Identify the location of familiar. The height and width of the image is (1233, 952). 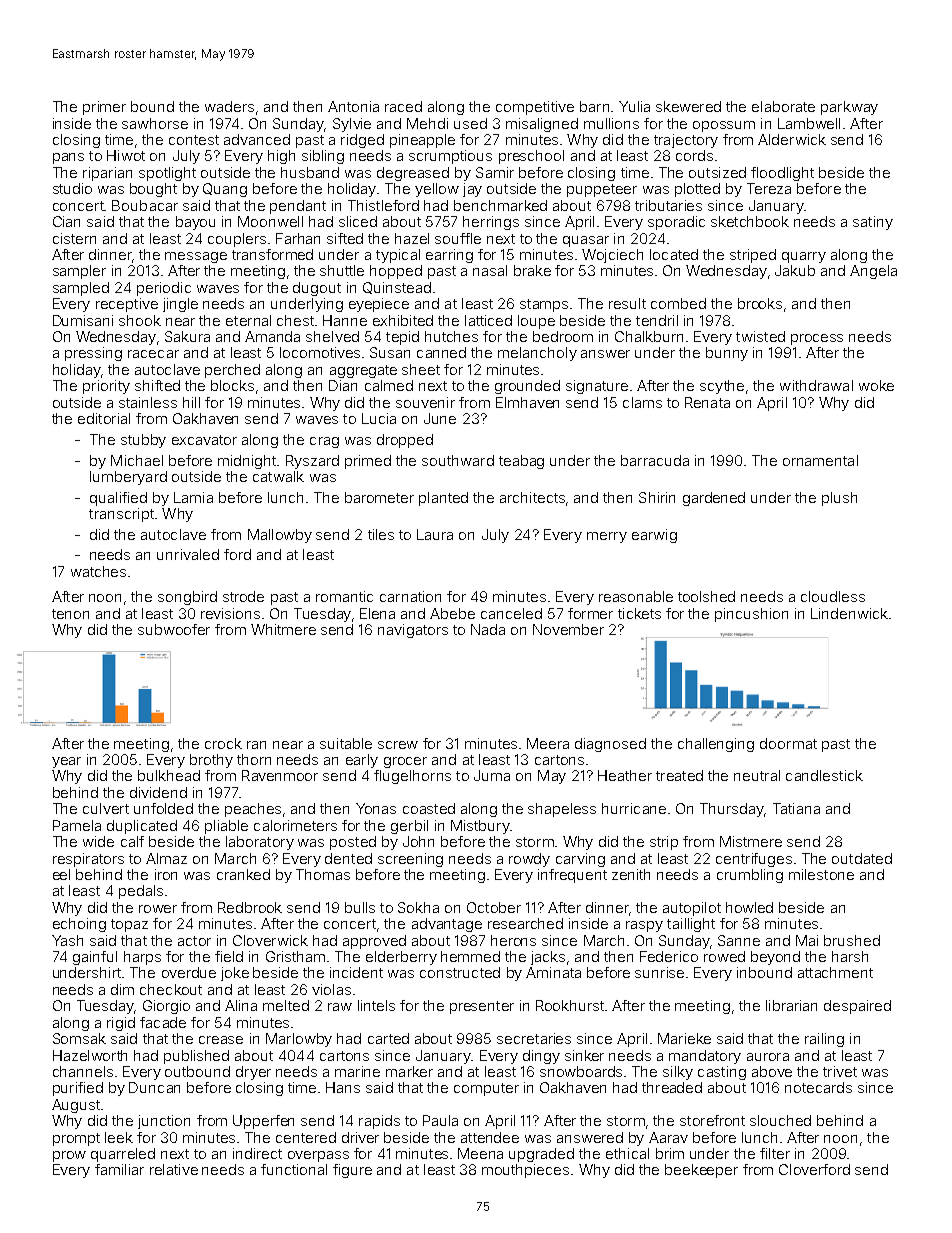
(119, 1169).
